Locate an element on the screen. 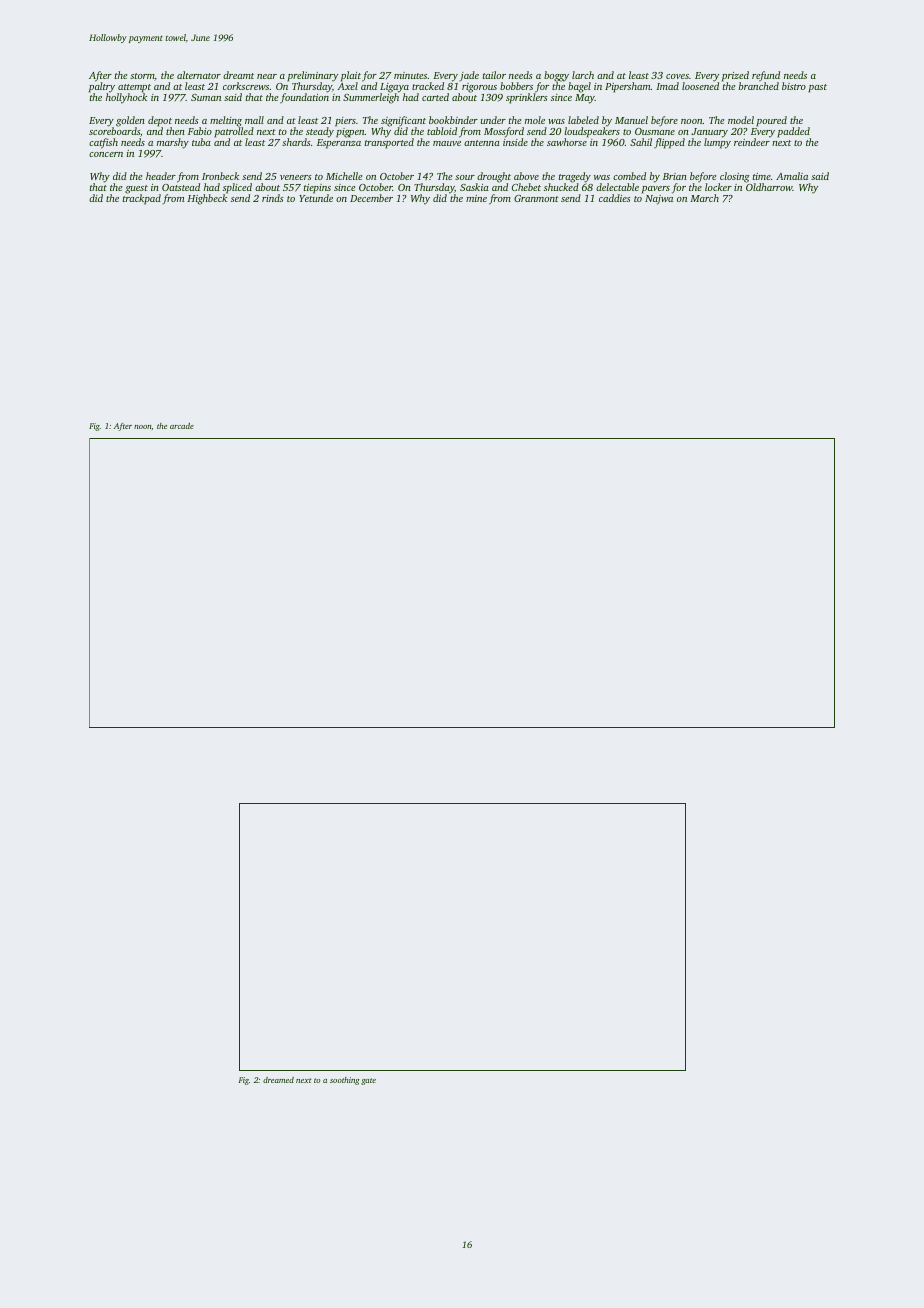 Image resolution: width=924 pixels, height=1308 pixels. gate is located at coordinates (368, 1081).
